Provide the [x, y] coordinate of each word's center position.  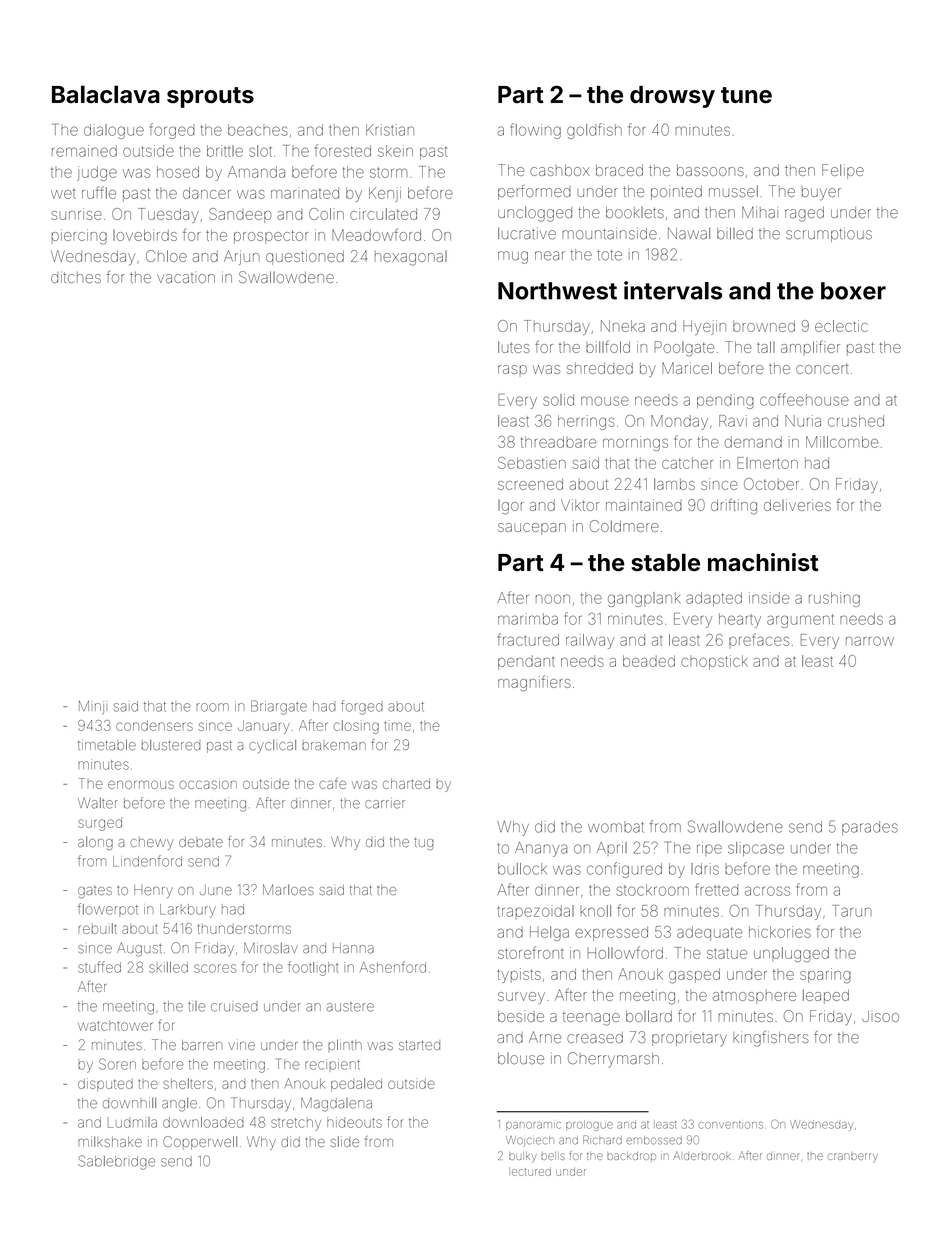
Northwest [557, 291]
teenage [591, 1019]
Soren [117, 1064]
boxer [853, 291]
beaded [649, 661]
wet [63, 194]
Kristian [390, 130]
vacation [186, 278]
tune [746, 95]
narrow [870, 641]
